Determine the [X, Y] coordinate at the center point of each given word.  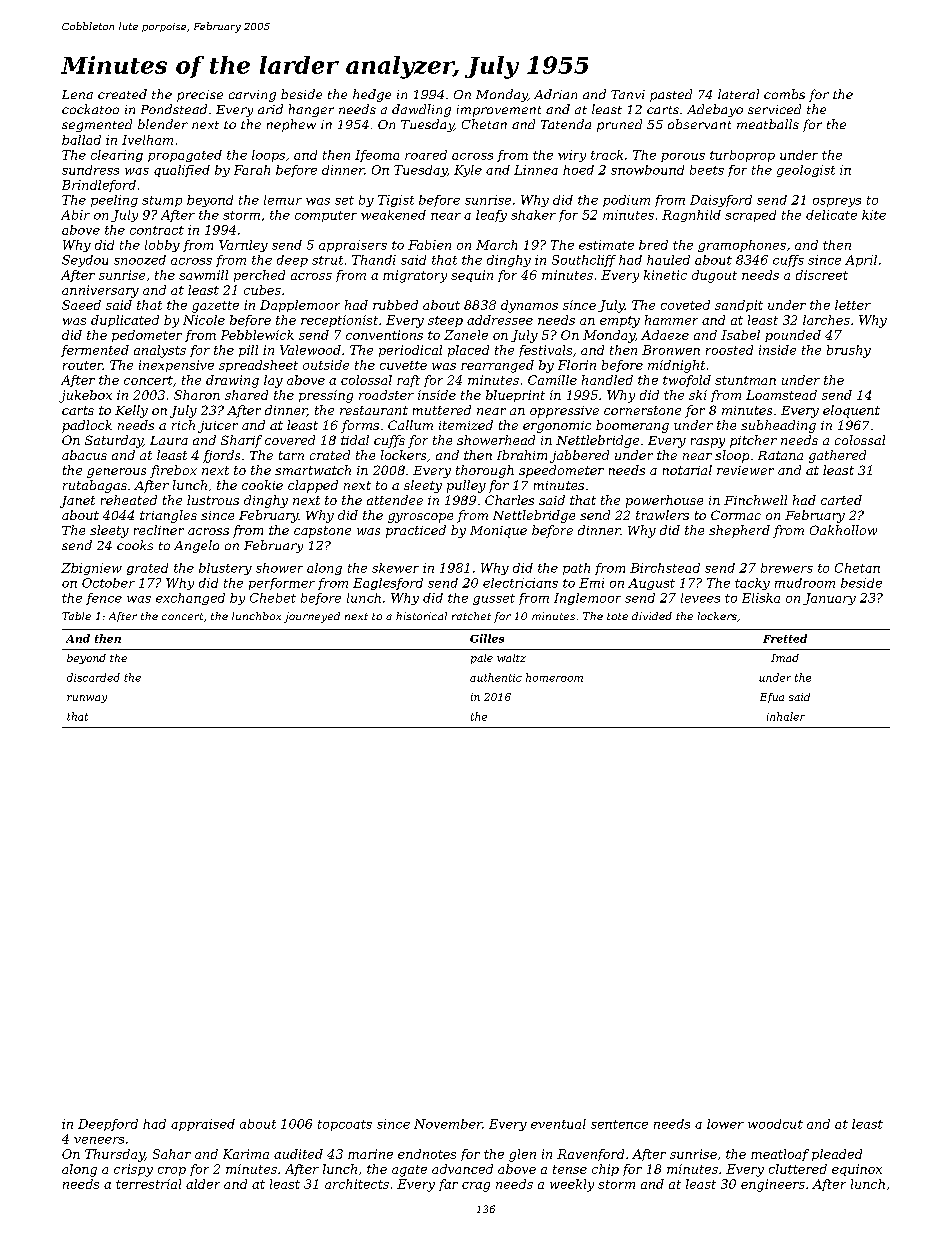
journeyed [312, 617]
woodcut [775, 1124]
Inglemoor [587, 599]
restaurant [374, 410]
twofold [687, 381]
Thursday [115, 1155]
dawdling [421, 110]
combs [784, 94]
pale [482, 659]
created [122, 94]
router [83, 365]
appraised [203, 1125]
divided [652, 616]
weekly [572, 1185]
